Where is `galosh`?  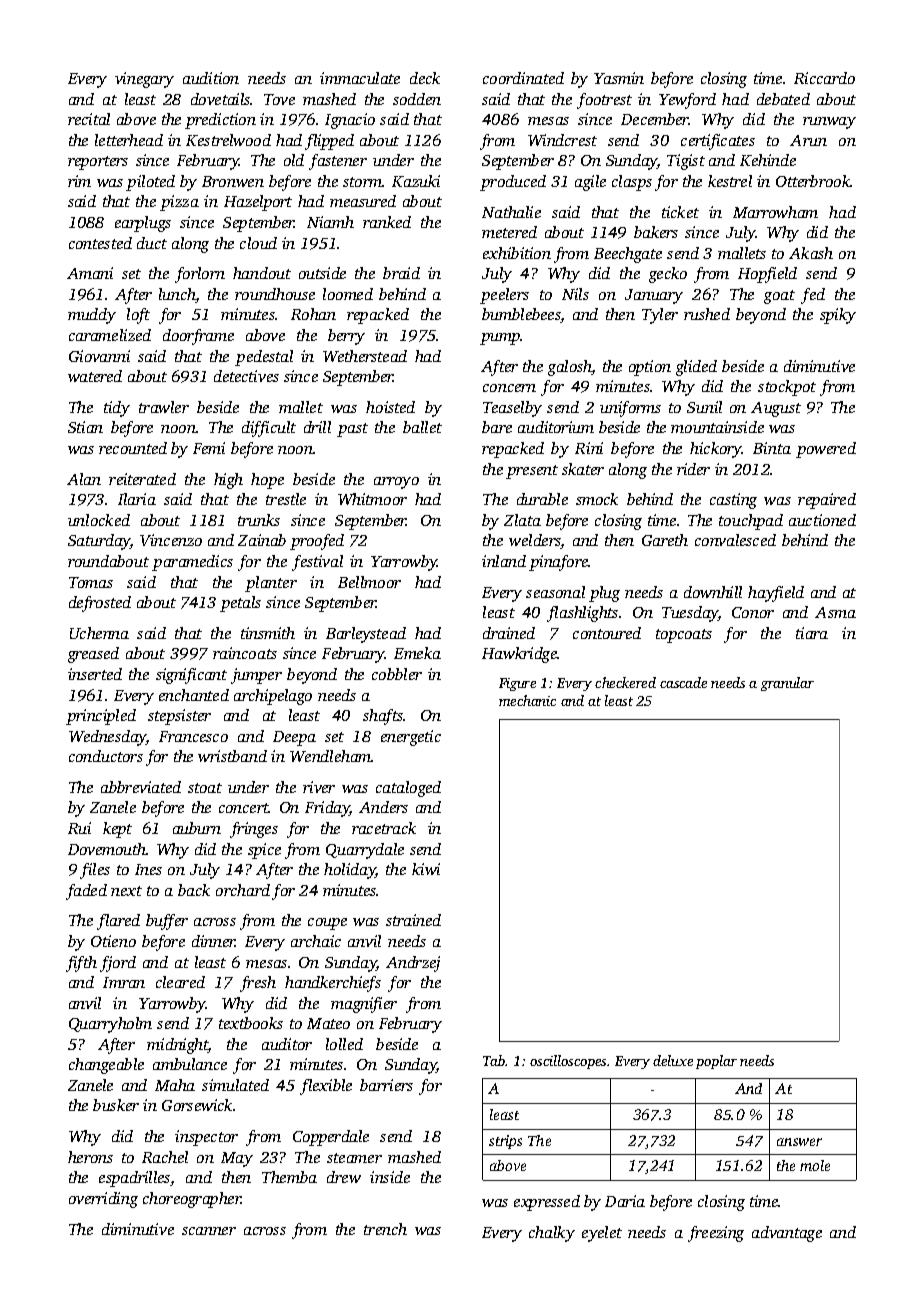
galosh is located at coordinates (570, 368).
